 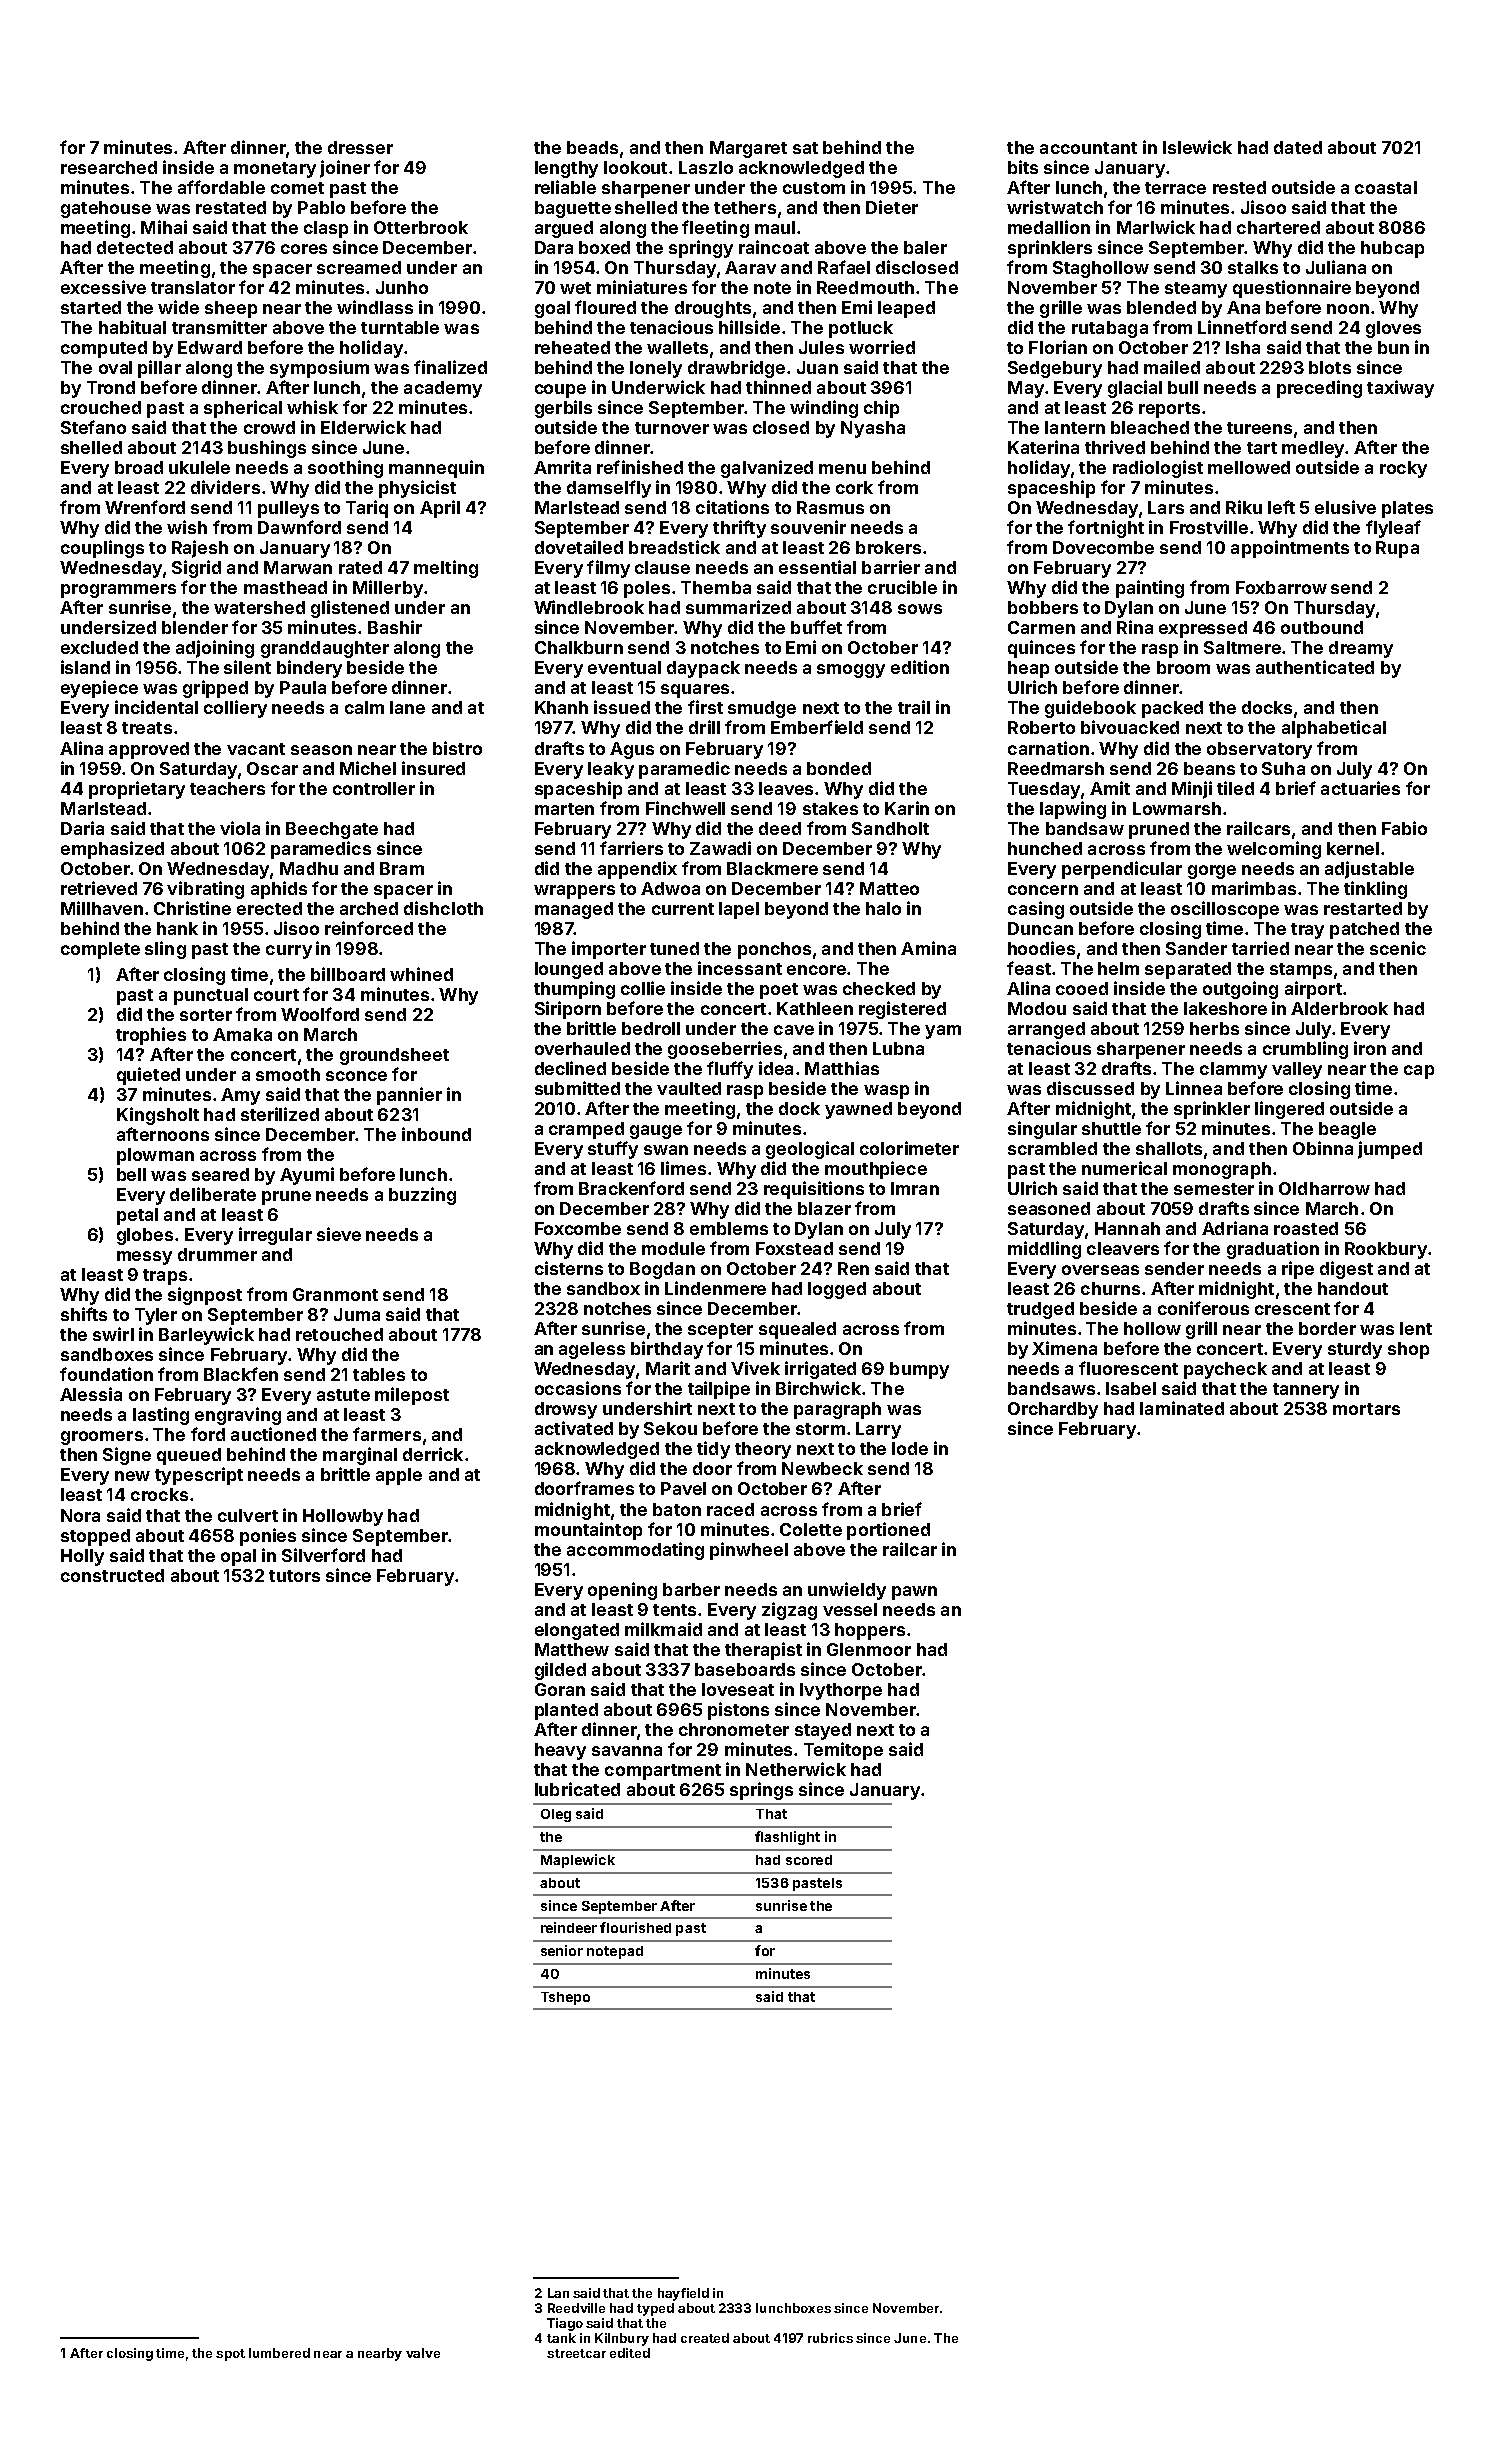 I want to click on Isabel, so click(x=1131, y=1388).
